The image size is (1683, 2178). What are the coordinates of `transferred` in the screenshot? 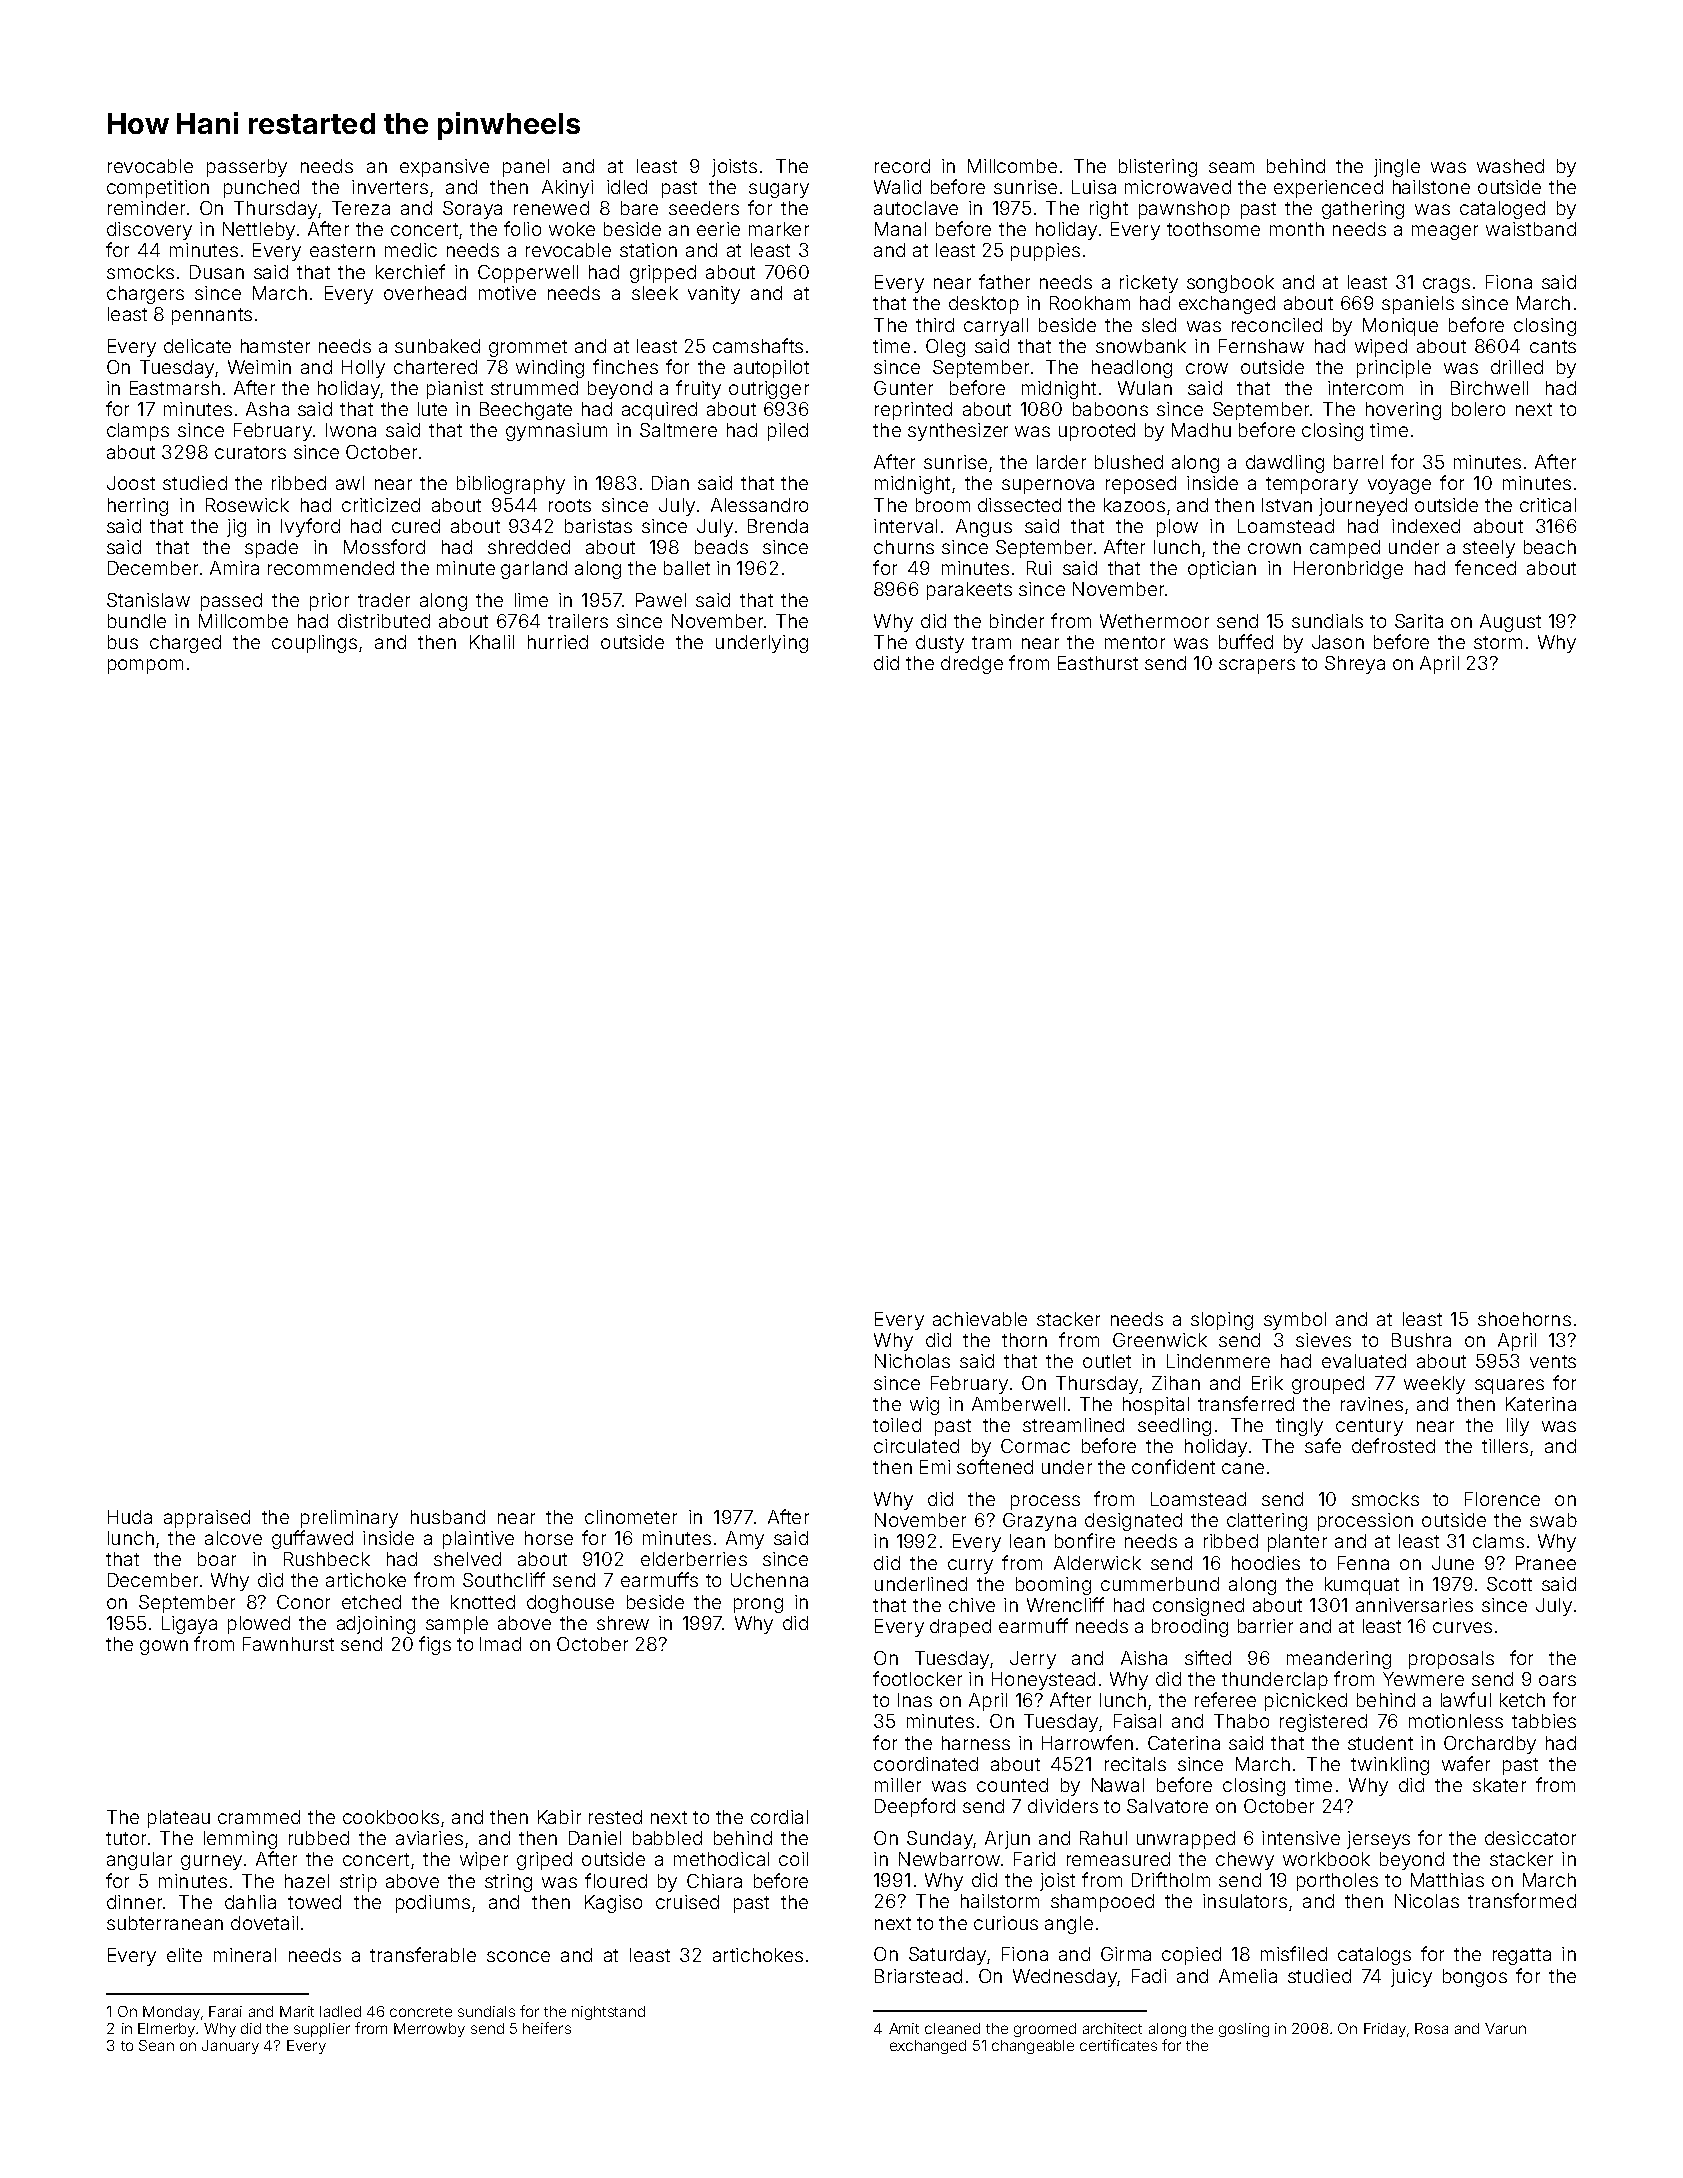 It's located at (1246, 1403).
